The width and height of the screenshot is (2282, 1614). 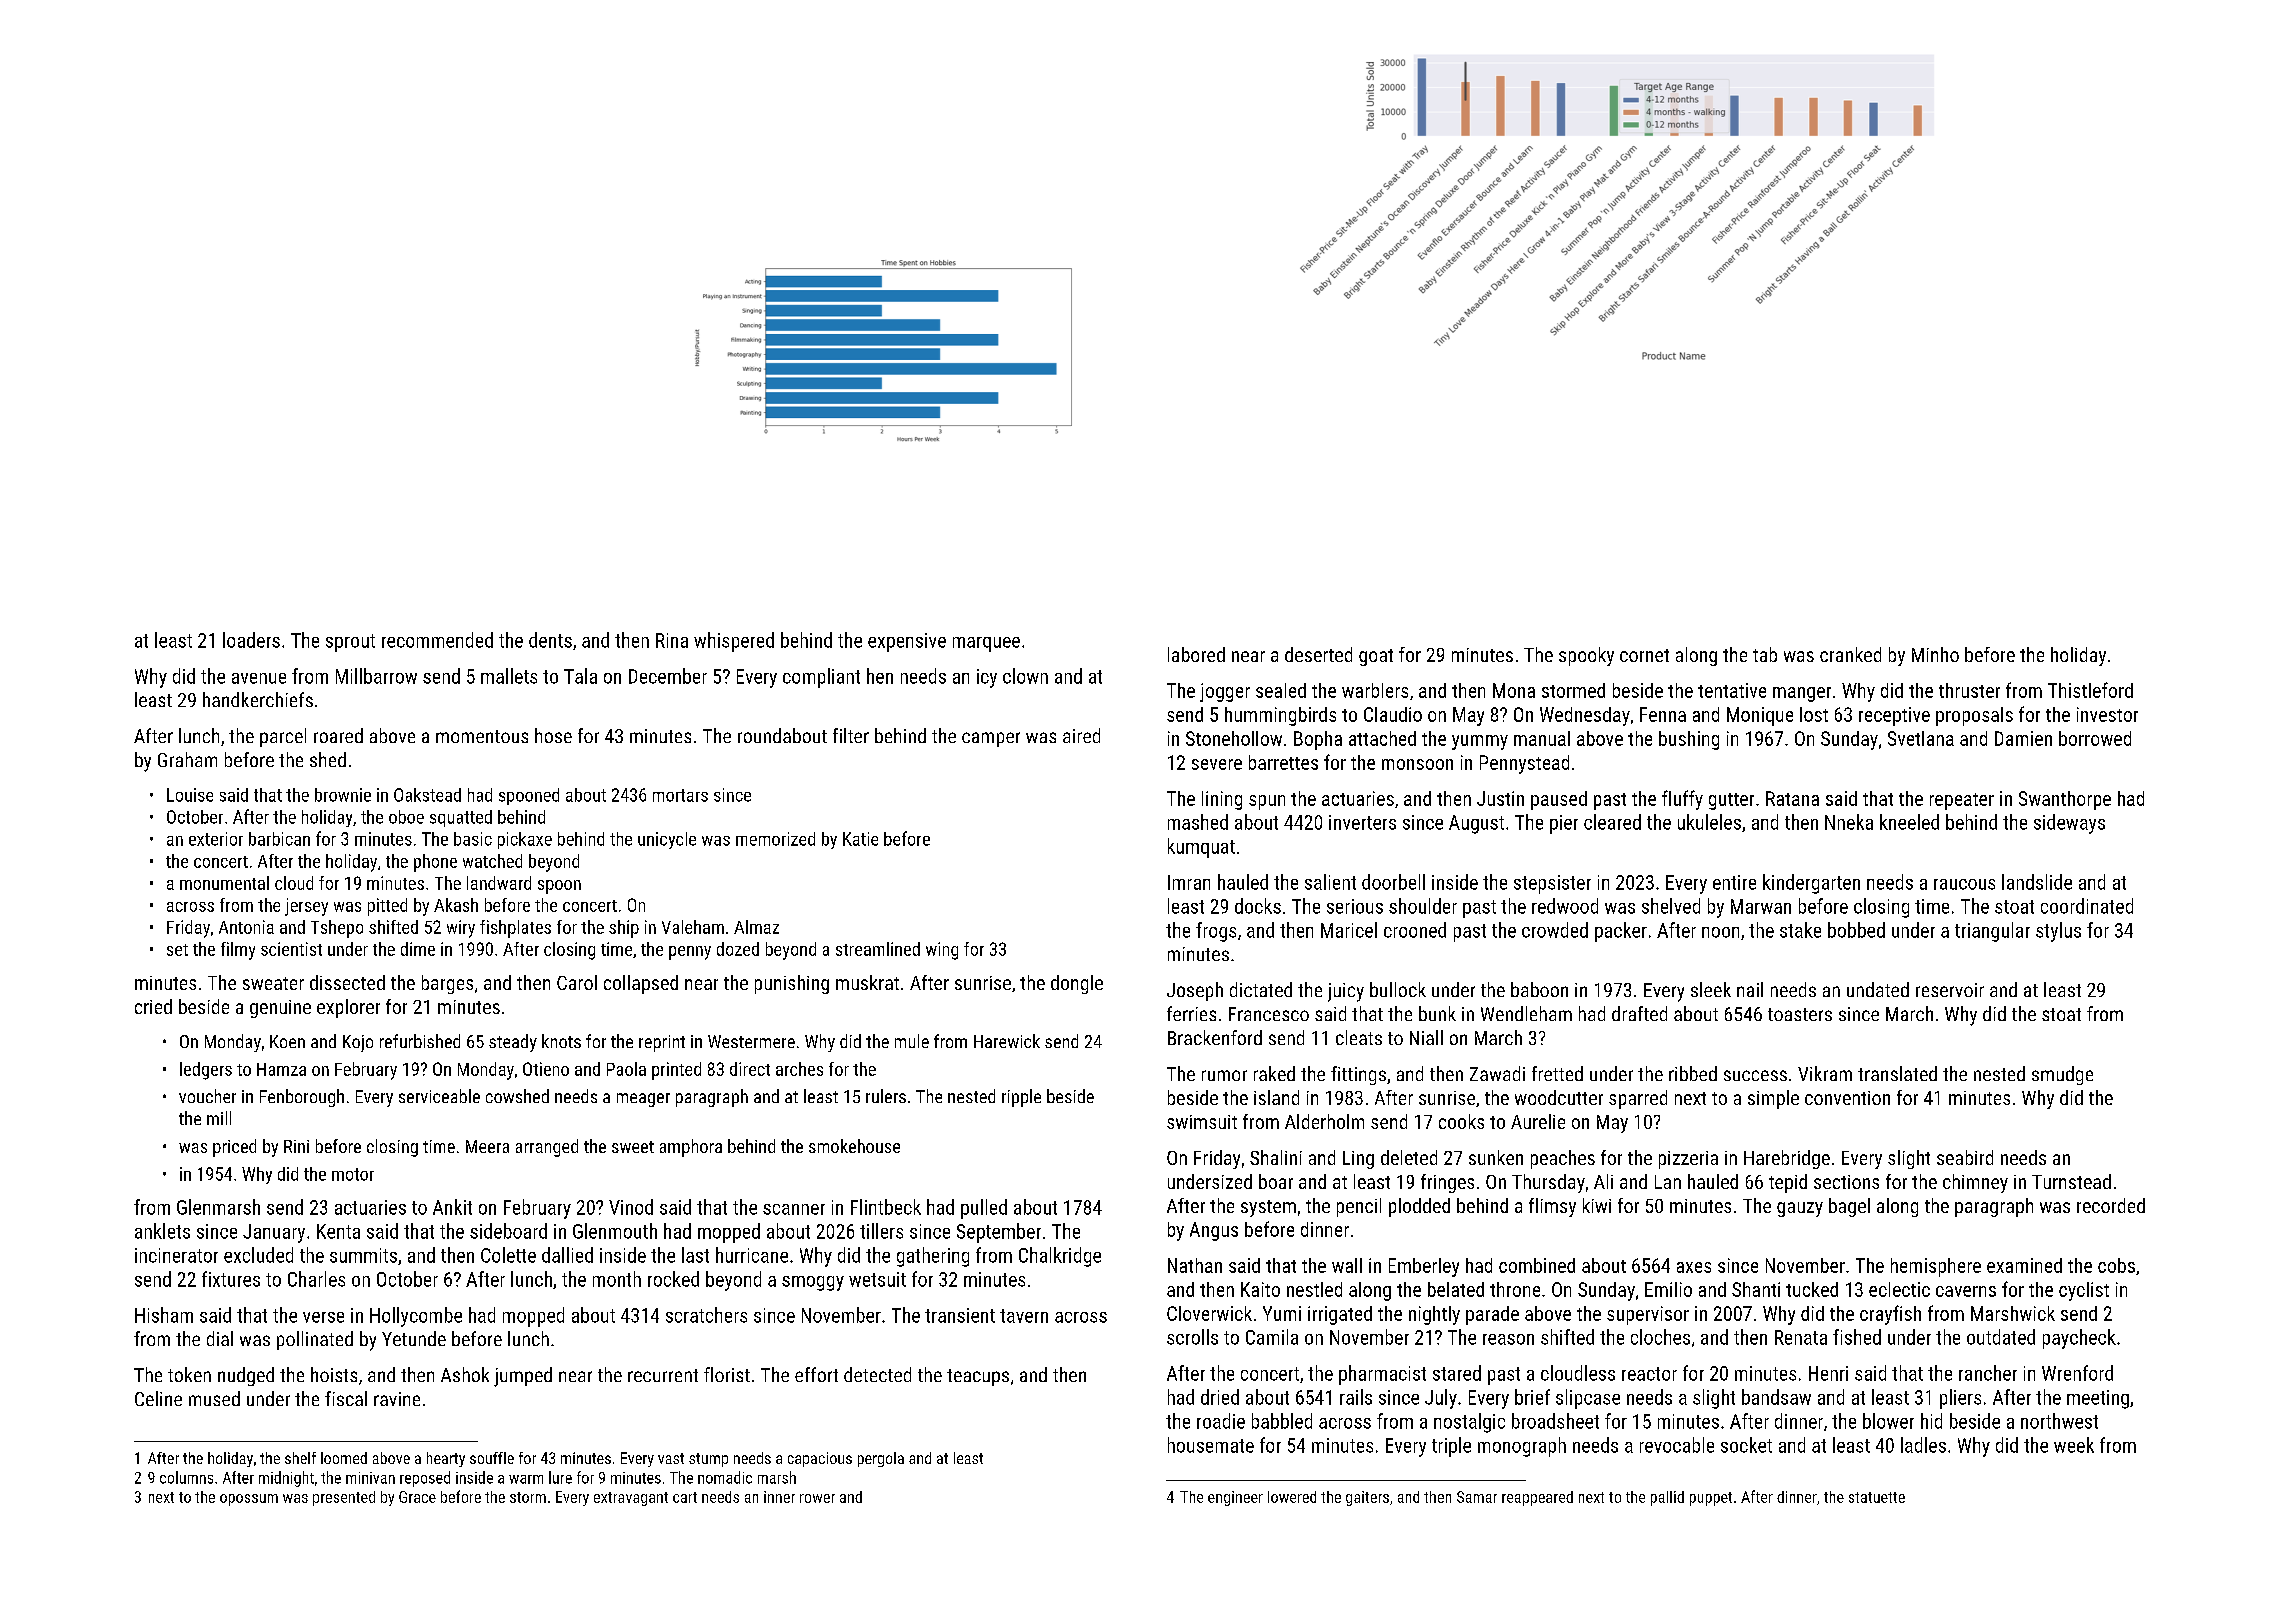 What do you see at coordinates (978, 1377) in the screenshot?
I see `teacups` at bounding box center [978, 1377].
